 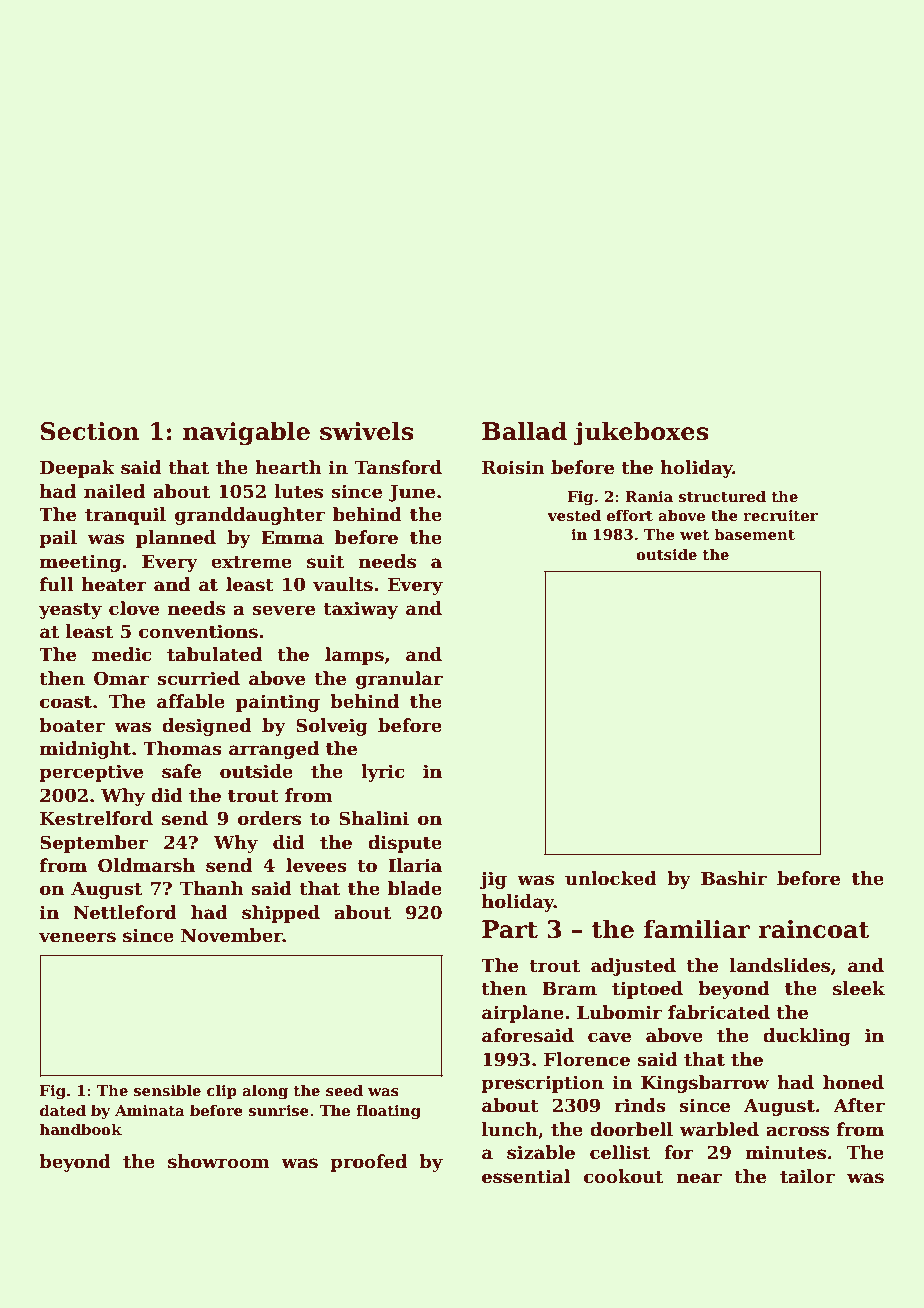 I want to click on navigable, so click(x=246, y=433).
